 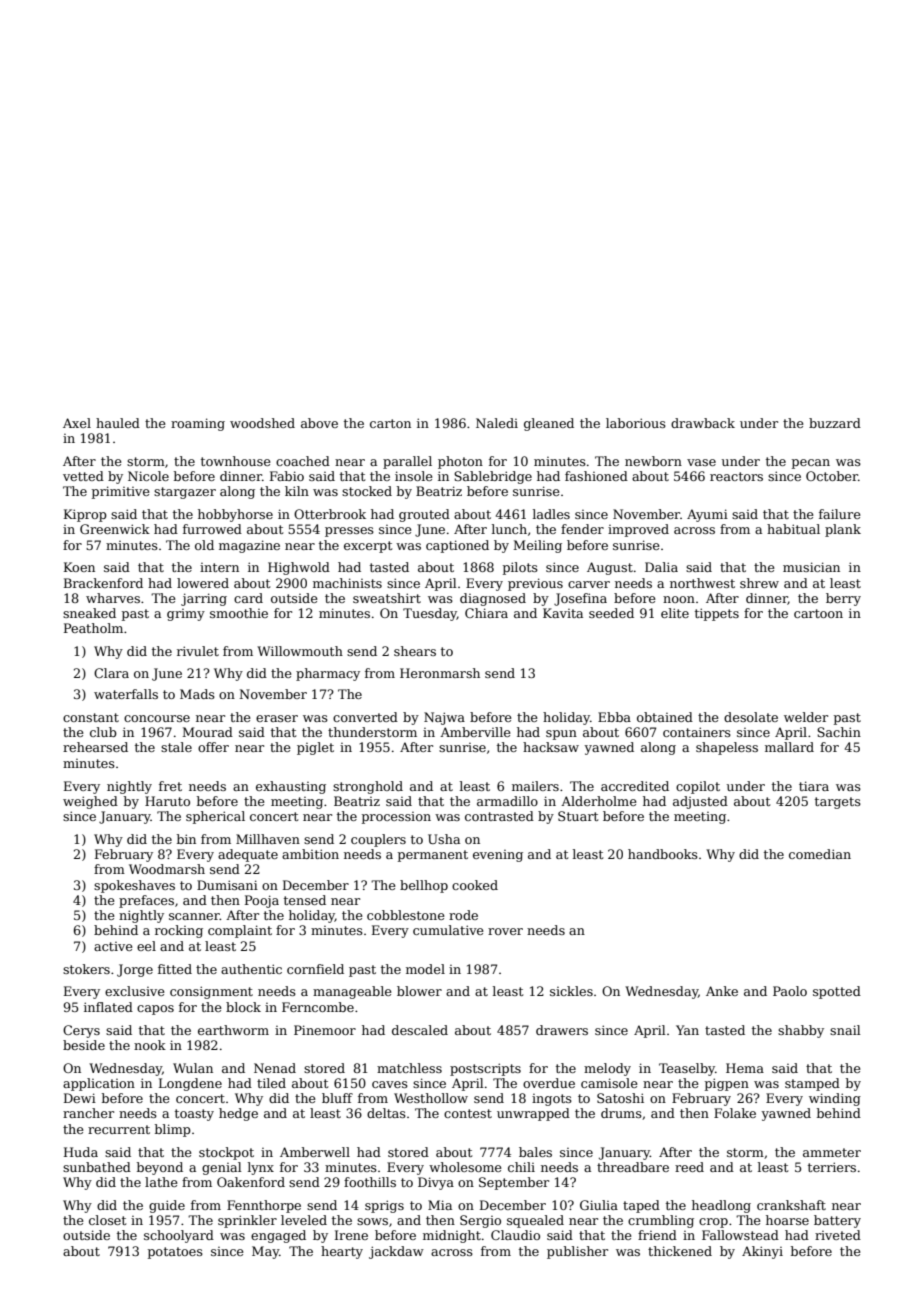 What do you see at coordinates (420, 1030) in the document?
I see `descaled` at bounding box center [420, 1030].
